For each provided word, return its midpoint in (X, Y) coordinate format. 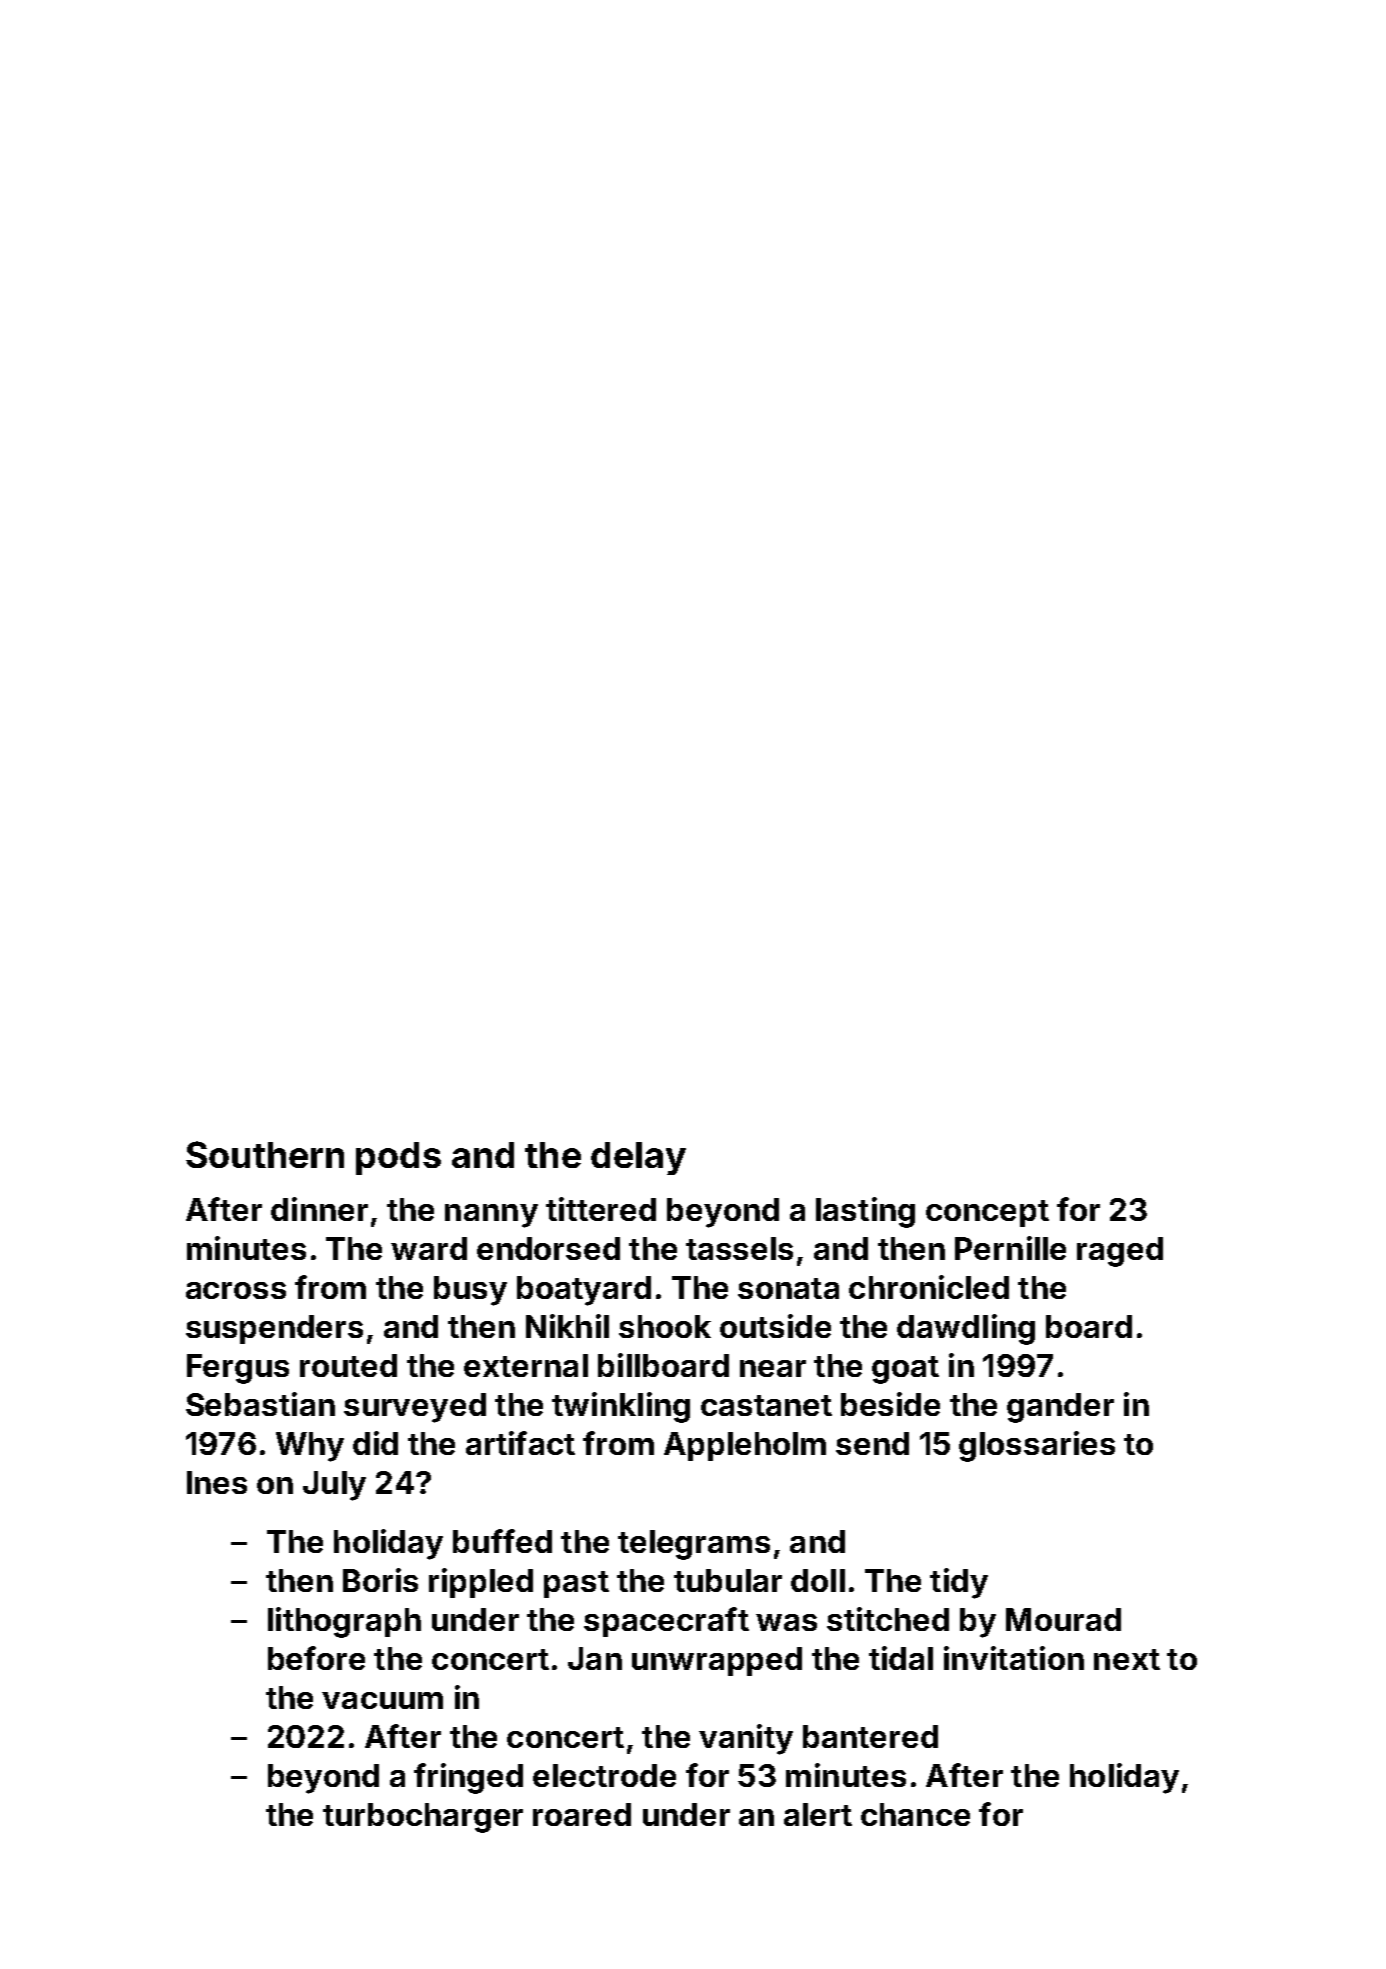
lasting (865, 1212)
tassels (739, 1248)
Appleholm (745, 1446)
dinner (319, 1209)
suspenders (274, 1329)
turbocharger (423, 1818)
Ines (217, 1482)
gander (1060, 1408)
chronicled (929, 1287)
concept (987, 1213)
